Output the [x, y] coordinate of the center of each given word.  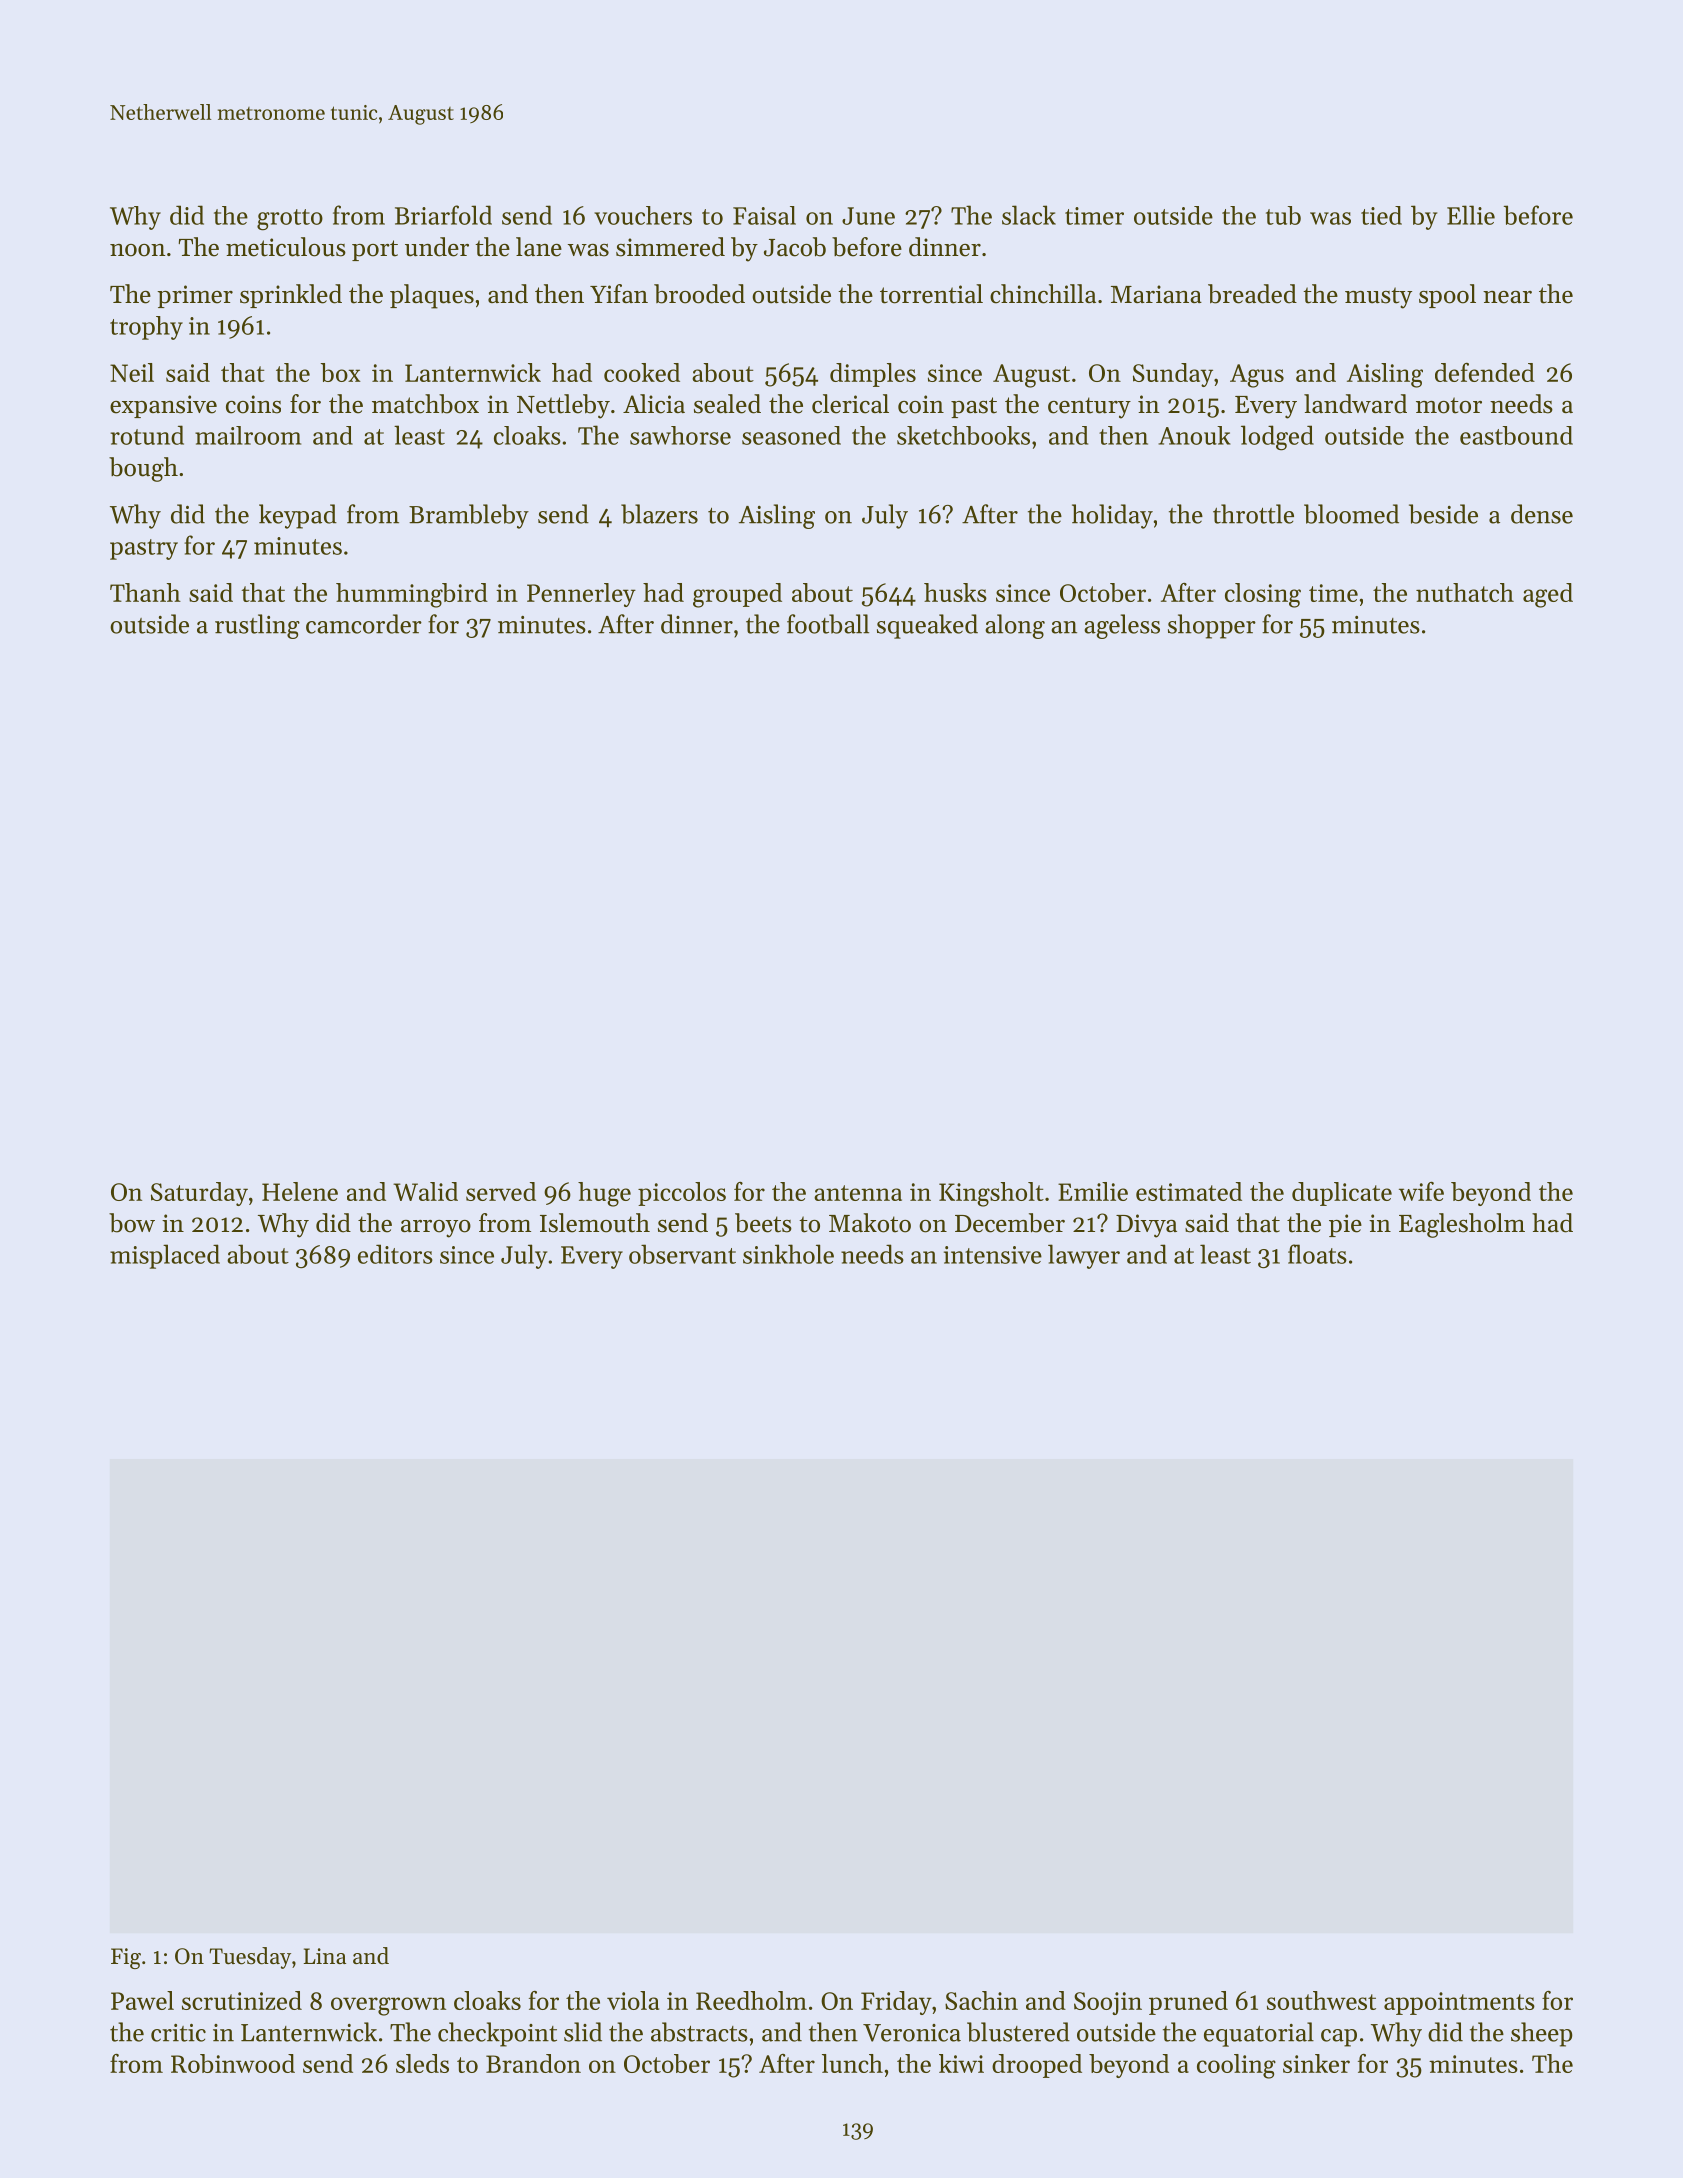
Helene [300, 1191]
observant [682, 1254]
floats [1317, 1254]
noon [137, 250]
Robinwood [233, 2063]
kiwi [961, 2063]
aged [1548, 595]
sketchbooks [963, 435]
